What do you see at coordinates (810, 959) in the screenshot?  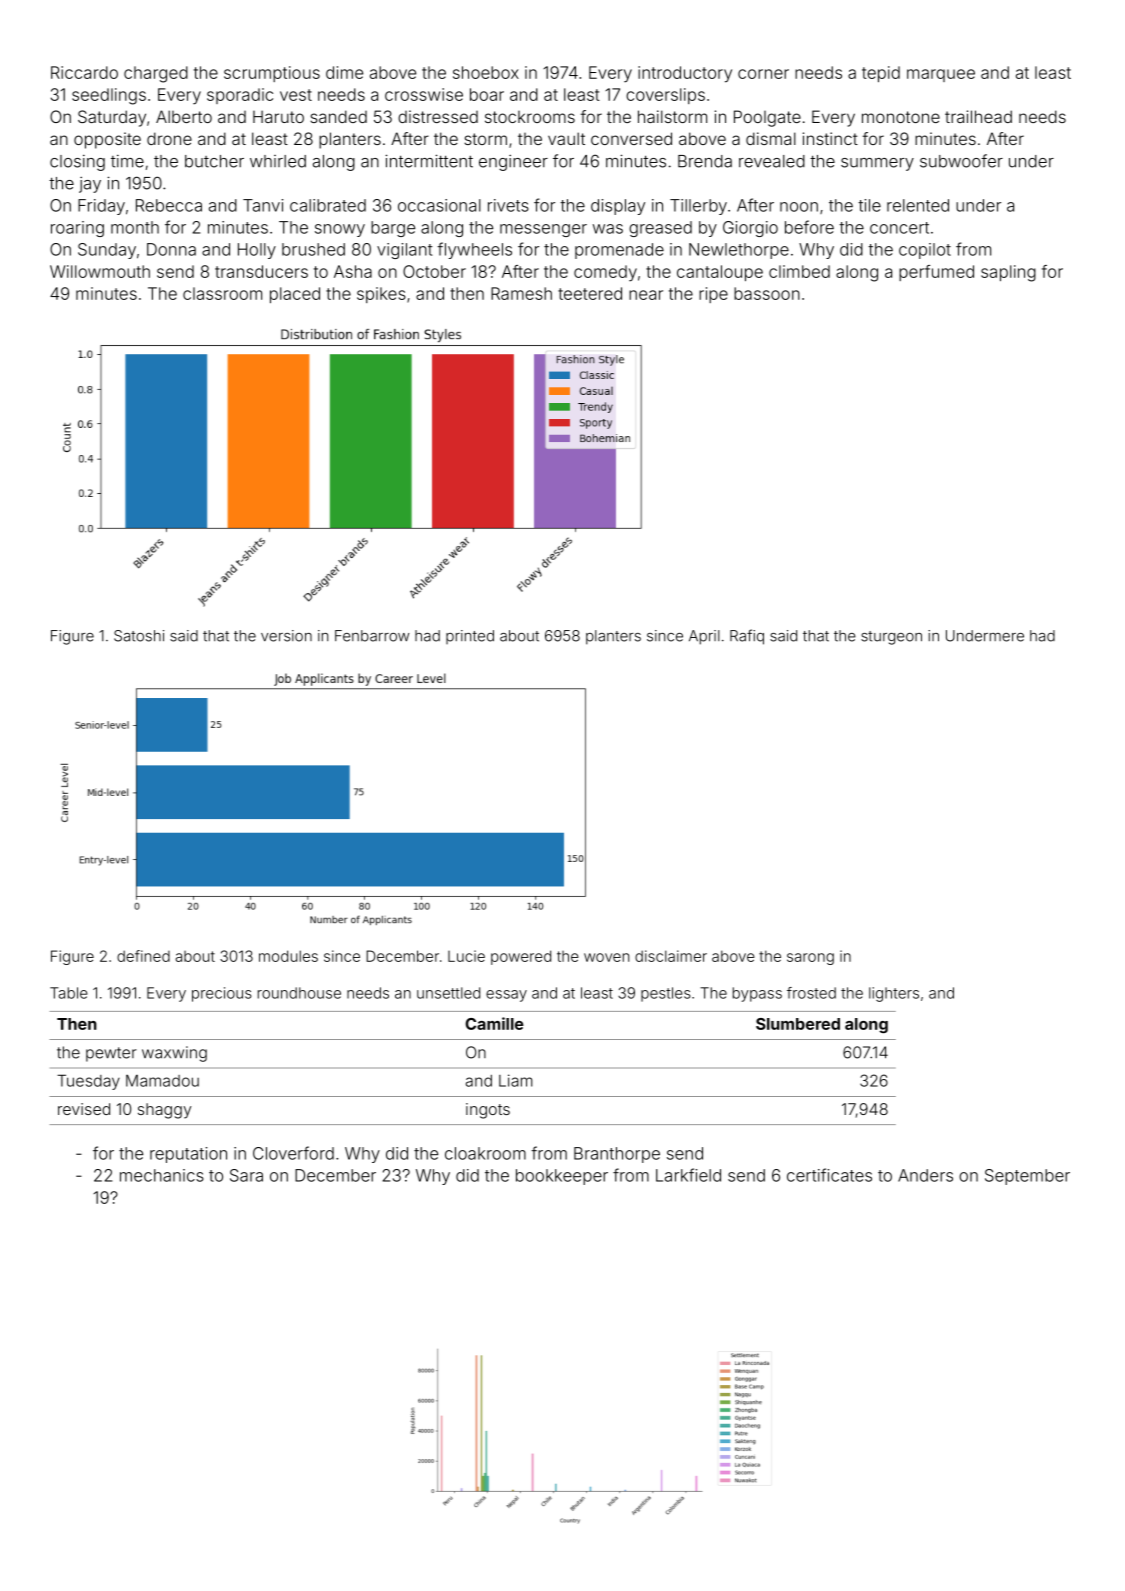 I see `sarong` at bounding box center [810, 959].
